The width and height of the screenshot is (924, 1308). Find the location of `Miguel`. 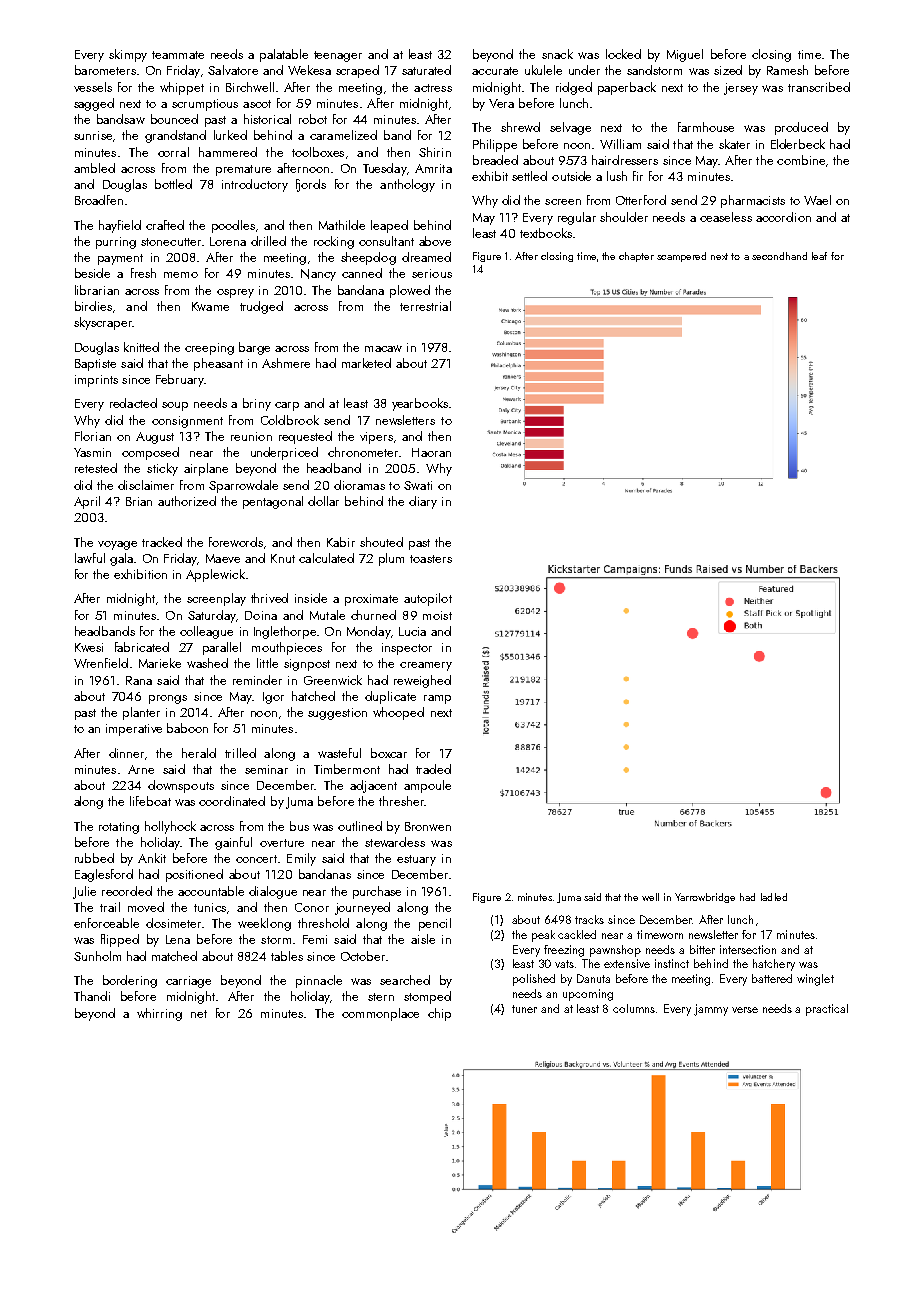

Miguel is located at coordinates (685, 55).
